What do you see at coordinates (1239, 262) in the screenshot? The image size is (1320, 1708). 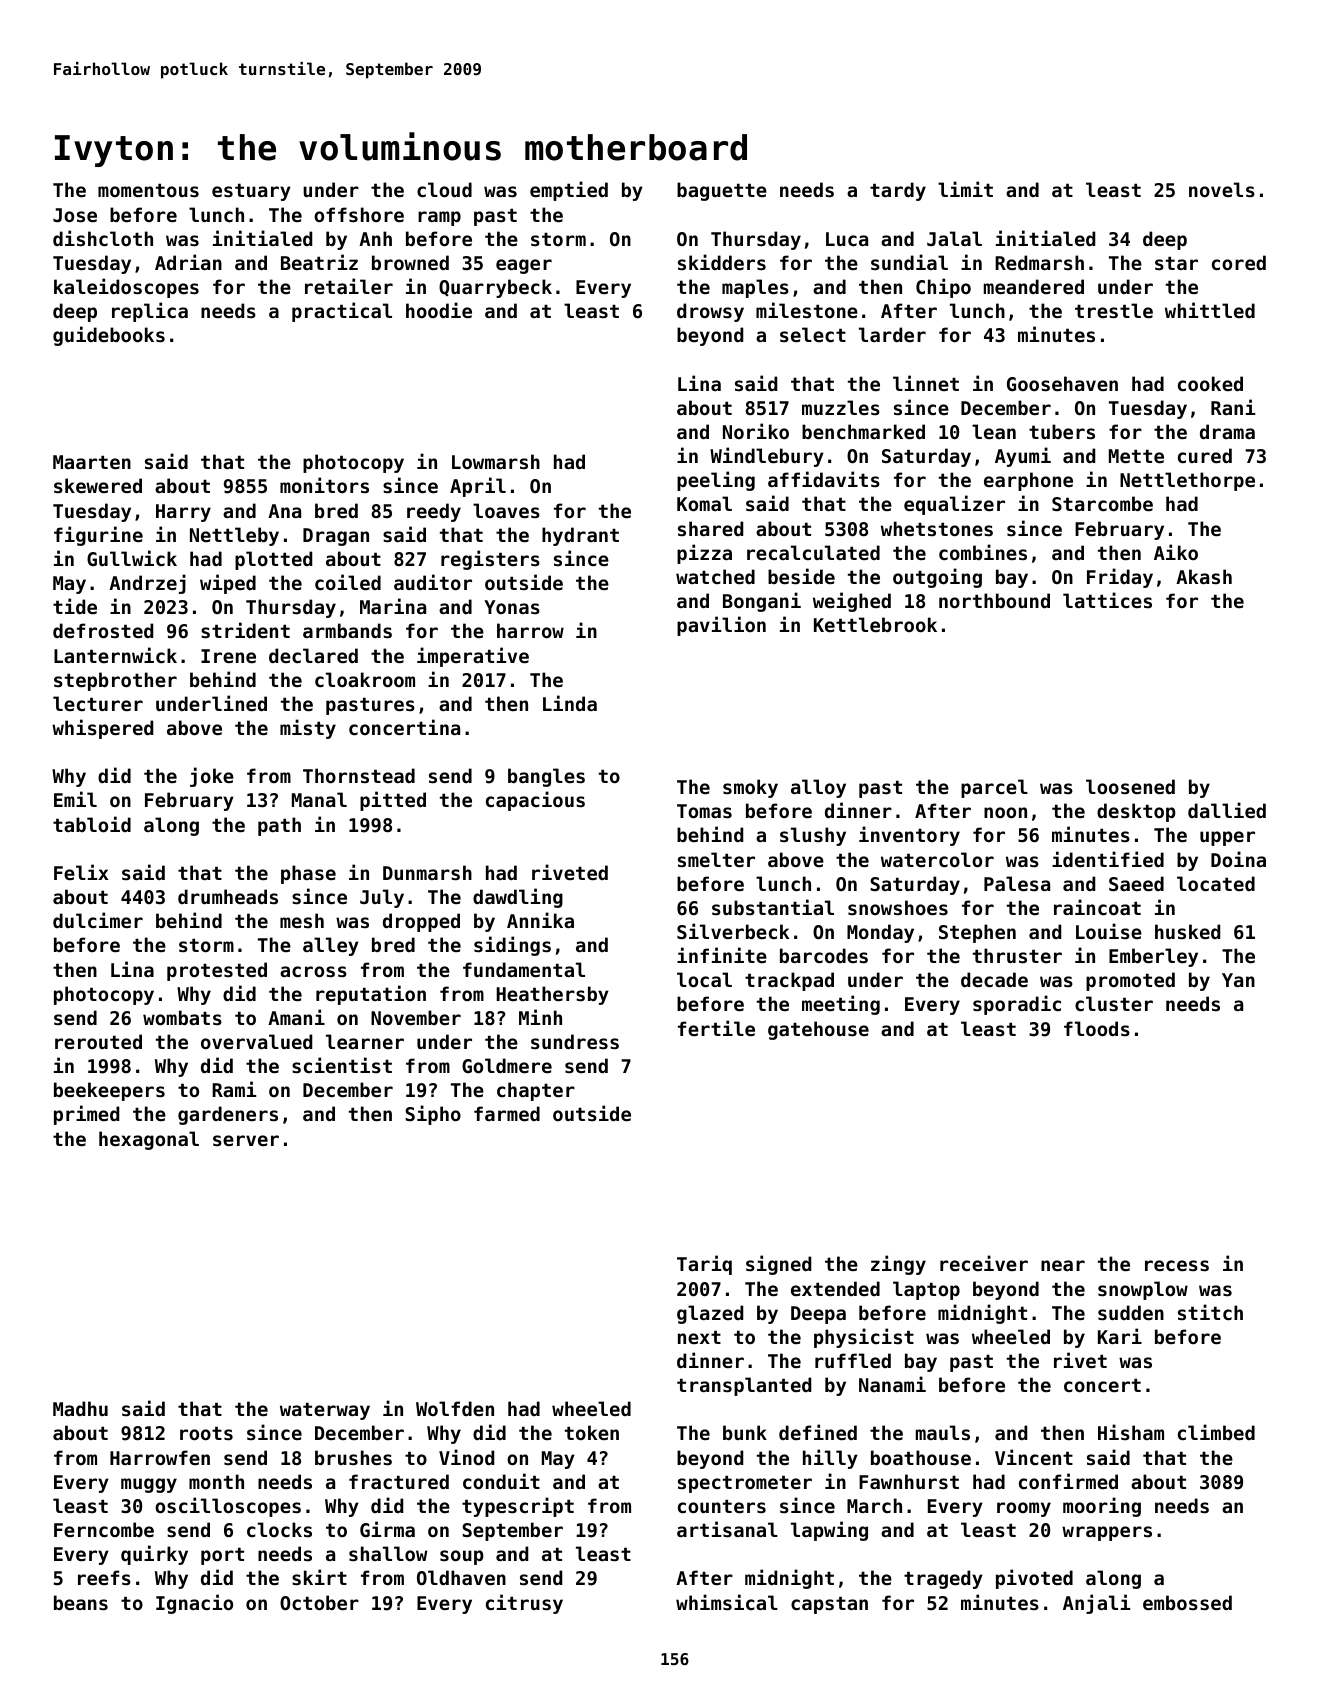 I see `cored` at bounding box center [1239, 262].
